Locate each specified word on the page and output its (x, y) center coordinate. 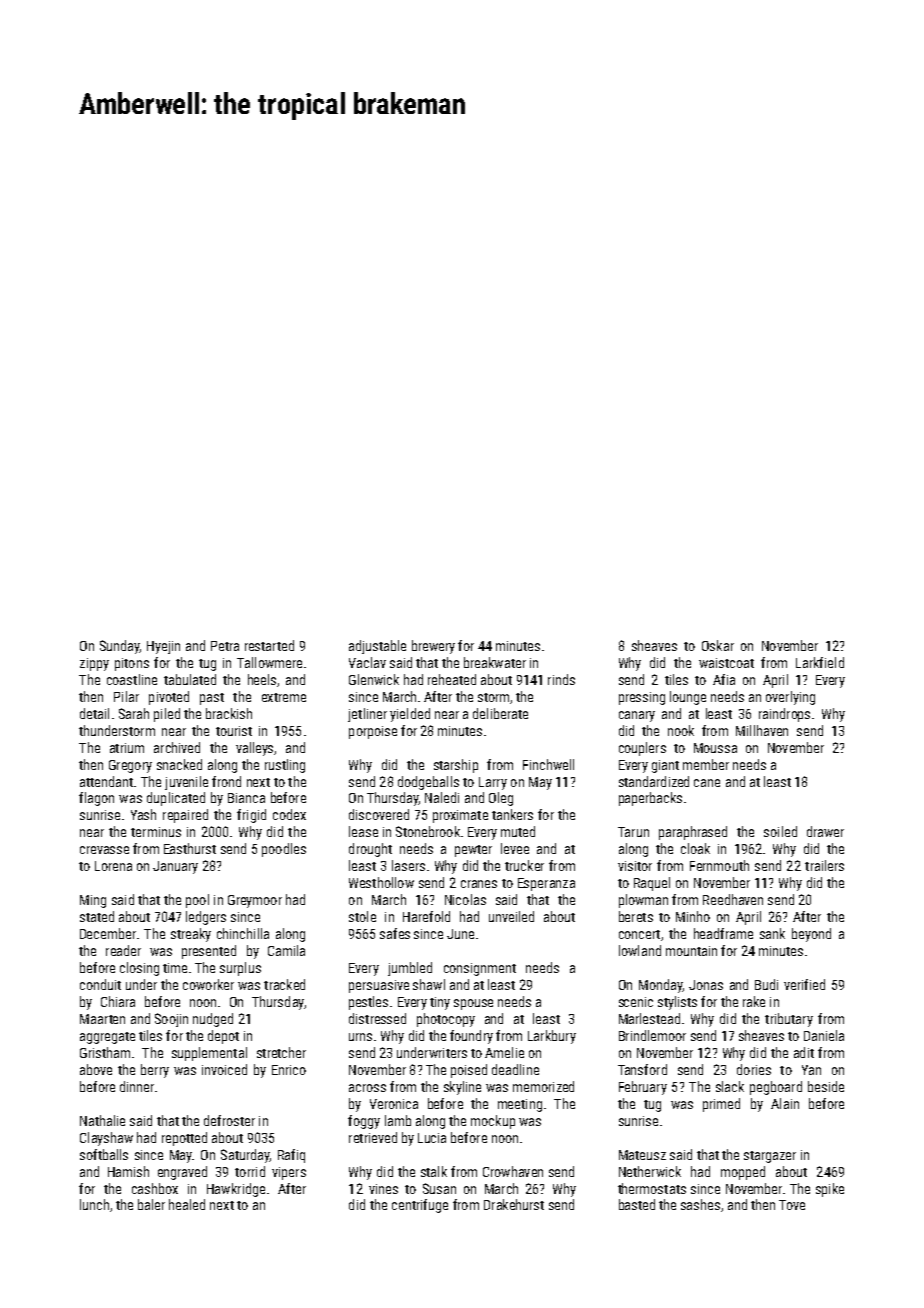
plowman (643, 901)
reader (123, 950)
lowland (640, 950)
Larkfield (820, 662)
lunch (94, 1204)
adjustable (377, 647)
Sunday (120, 647)
